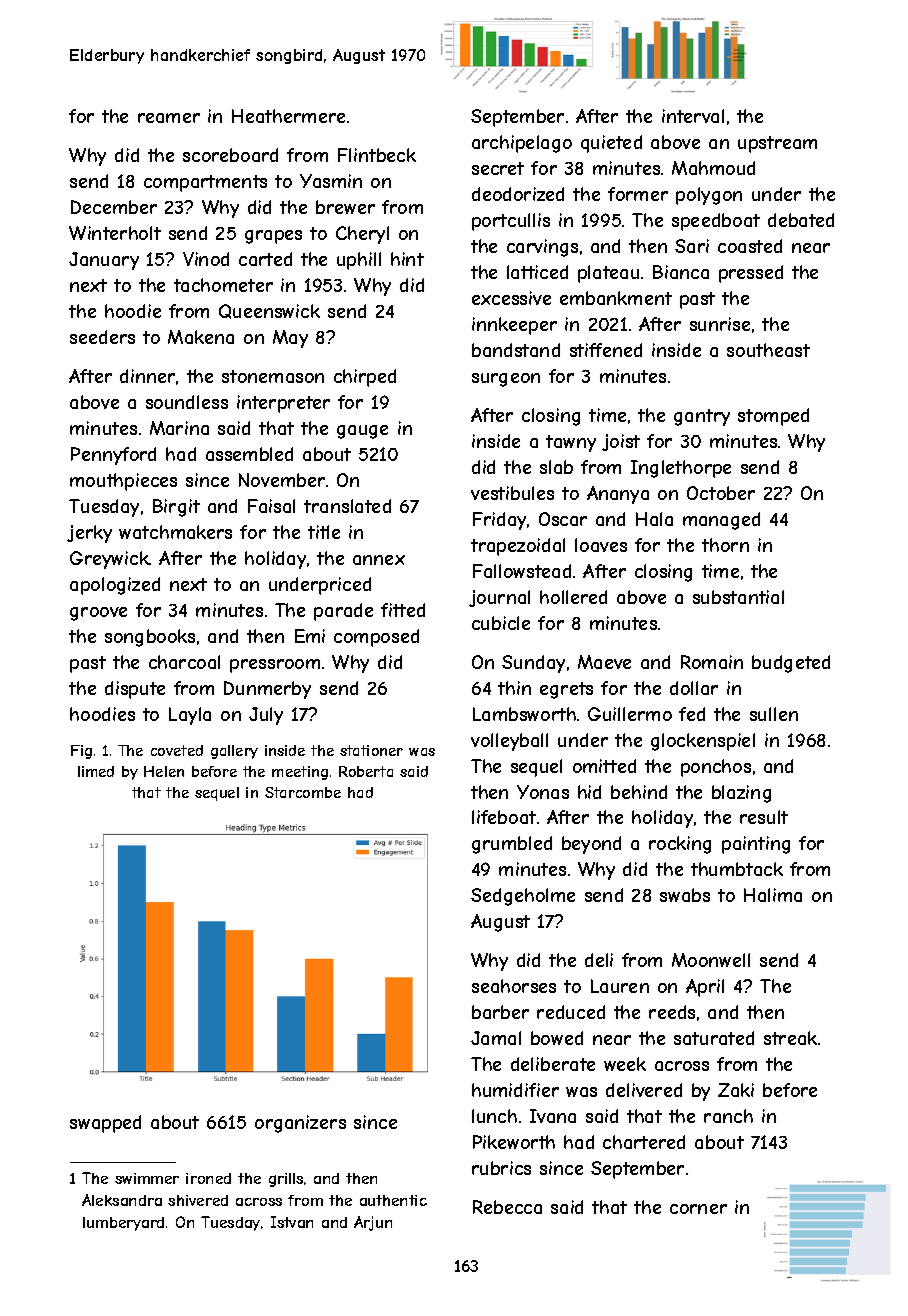 The width and height of the screenshot is (908, 1316). Describe the element at coordinates (790, 1038) in the screenshot. I see `streak` at that location.
